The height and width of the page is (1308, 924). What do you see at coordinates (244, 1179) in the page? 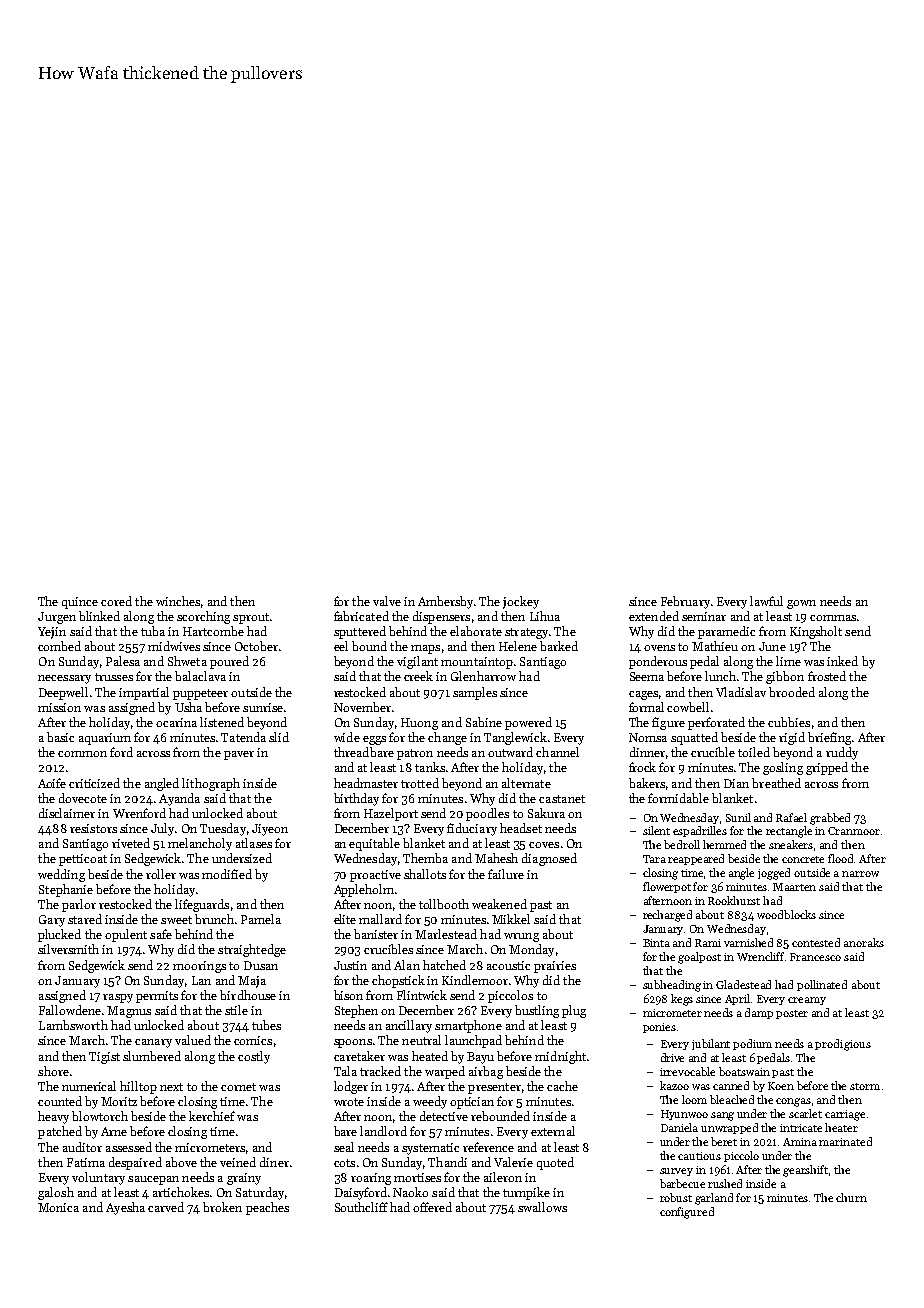
I see `grainy` at bounding box center [244, 1179].
